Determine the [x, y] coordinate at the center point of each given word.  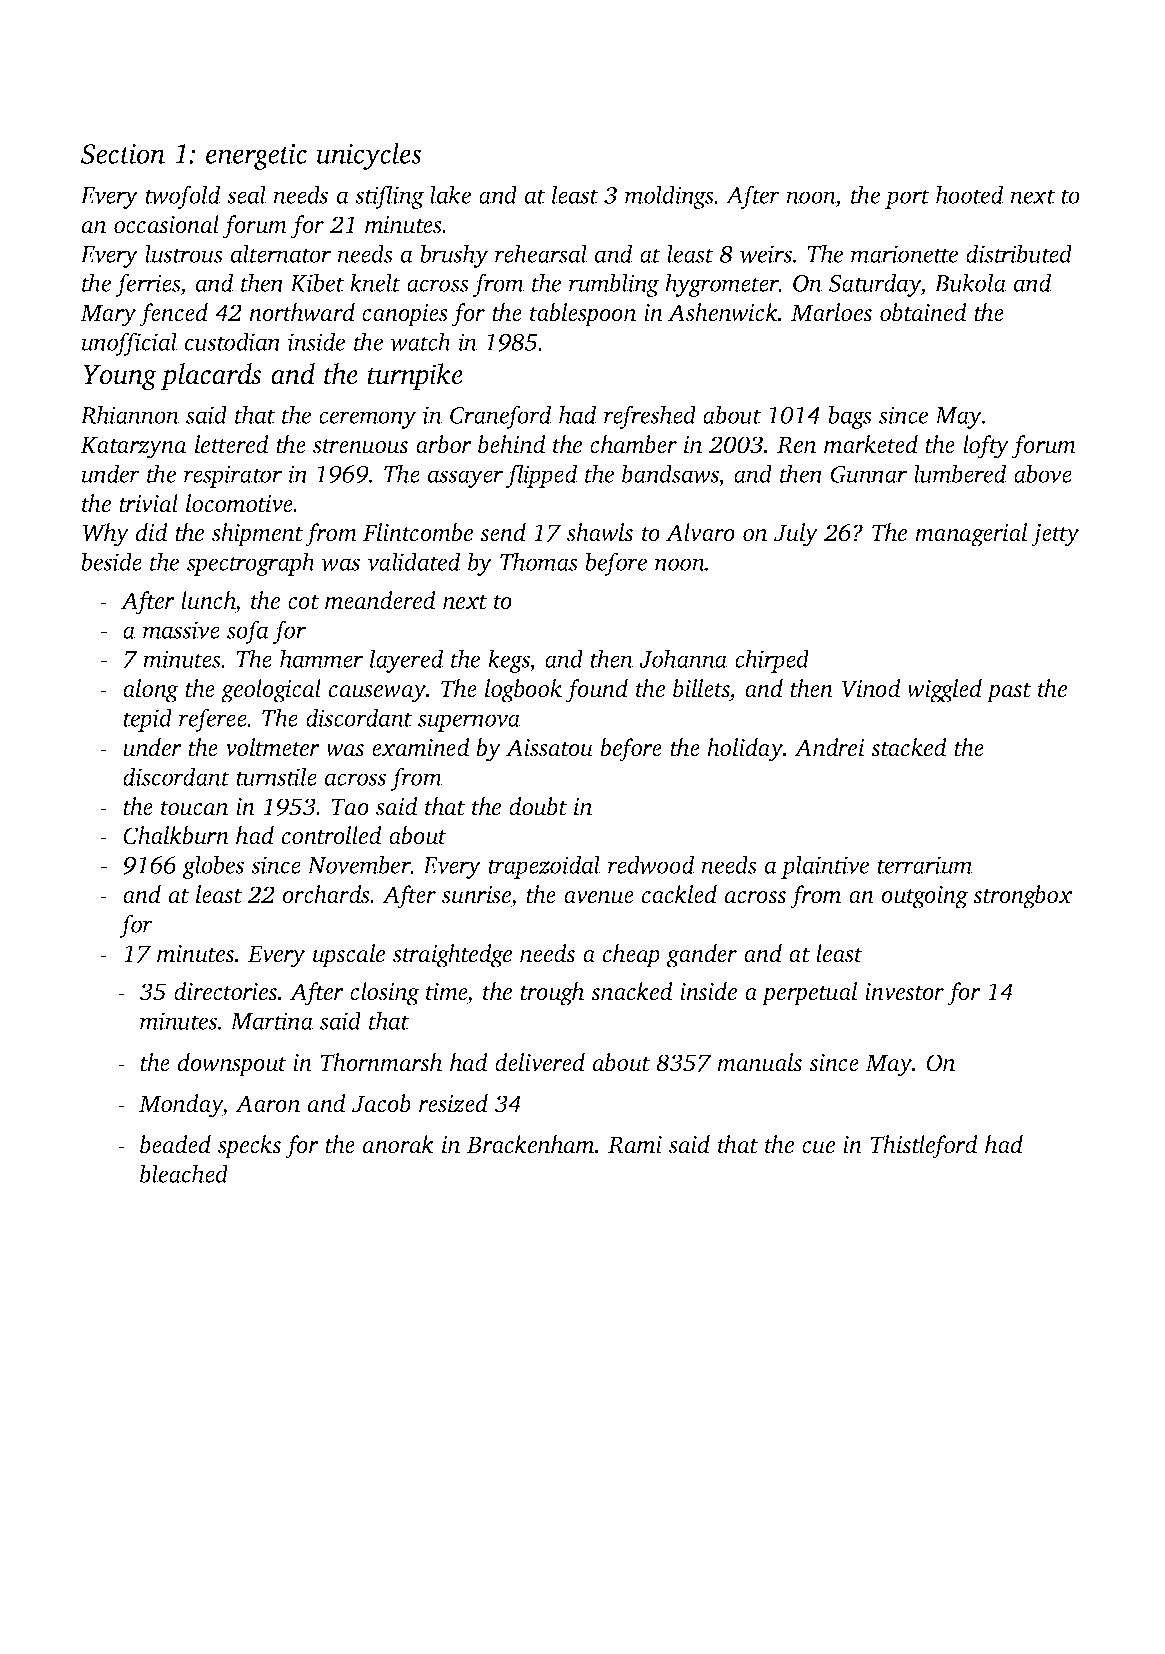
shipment [257, 535]
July [796, 535]
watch [420, 341]
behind [512, 444]
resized [453, 1103]
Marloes [831, 312]
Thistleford [924, 1147]
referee [213, 720]
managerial [971, 535]
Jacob [381, 1103]
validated [414, 561]
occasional [166, 224]
